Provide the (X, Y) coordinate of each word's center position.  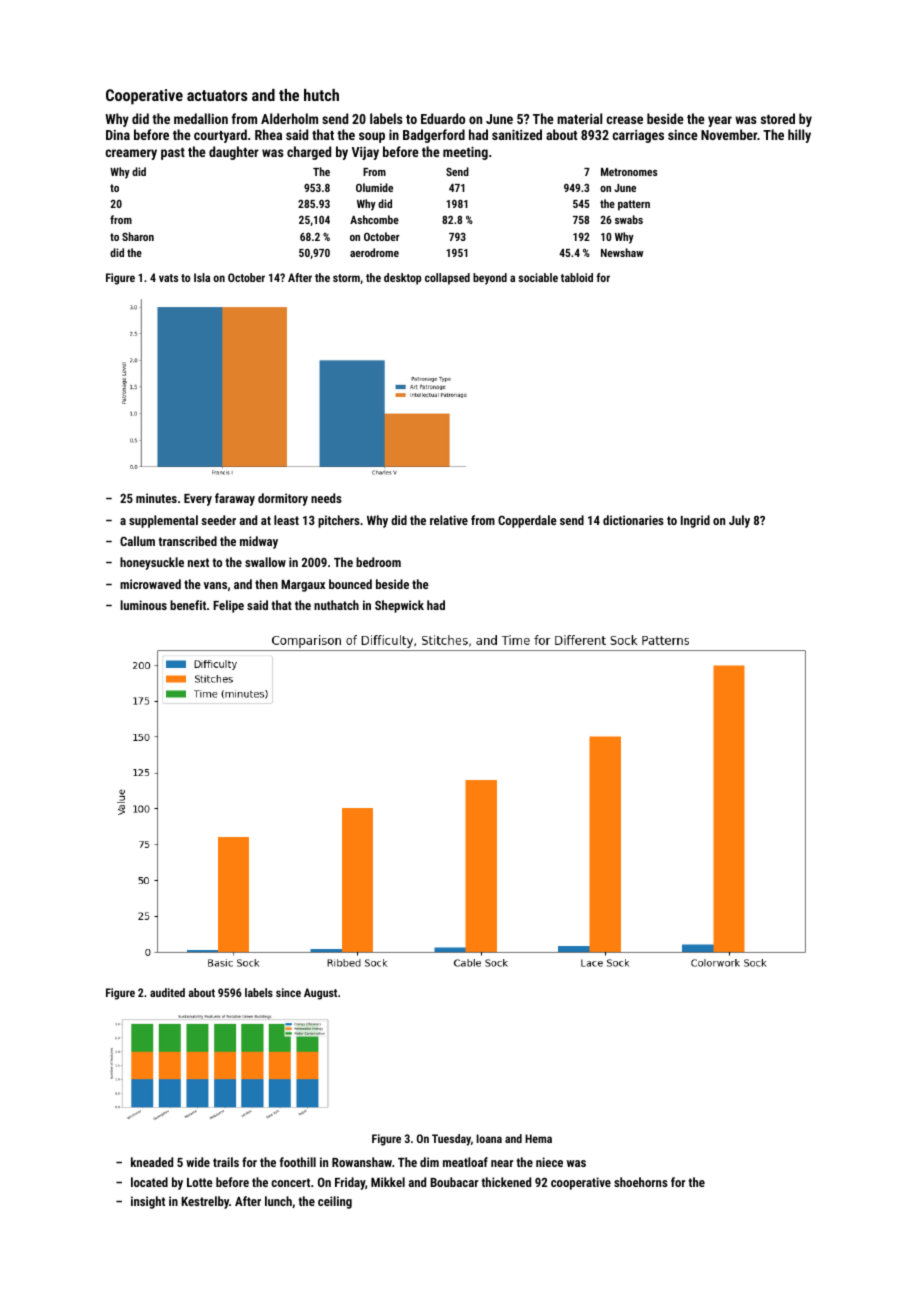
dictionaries (633, 520)
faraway (235, 499)
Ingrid (695, 521)
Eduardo (443, 118)
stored (778, 118)
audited (167, 992)
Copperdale (527, 521)
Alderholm (289, 118)
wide (198, 1162)
